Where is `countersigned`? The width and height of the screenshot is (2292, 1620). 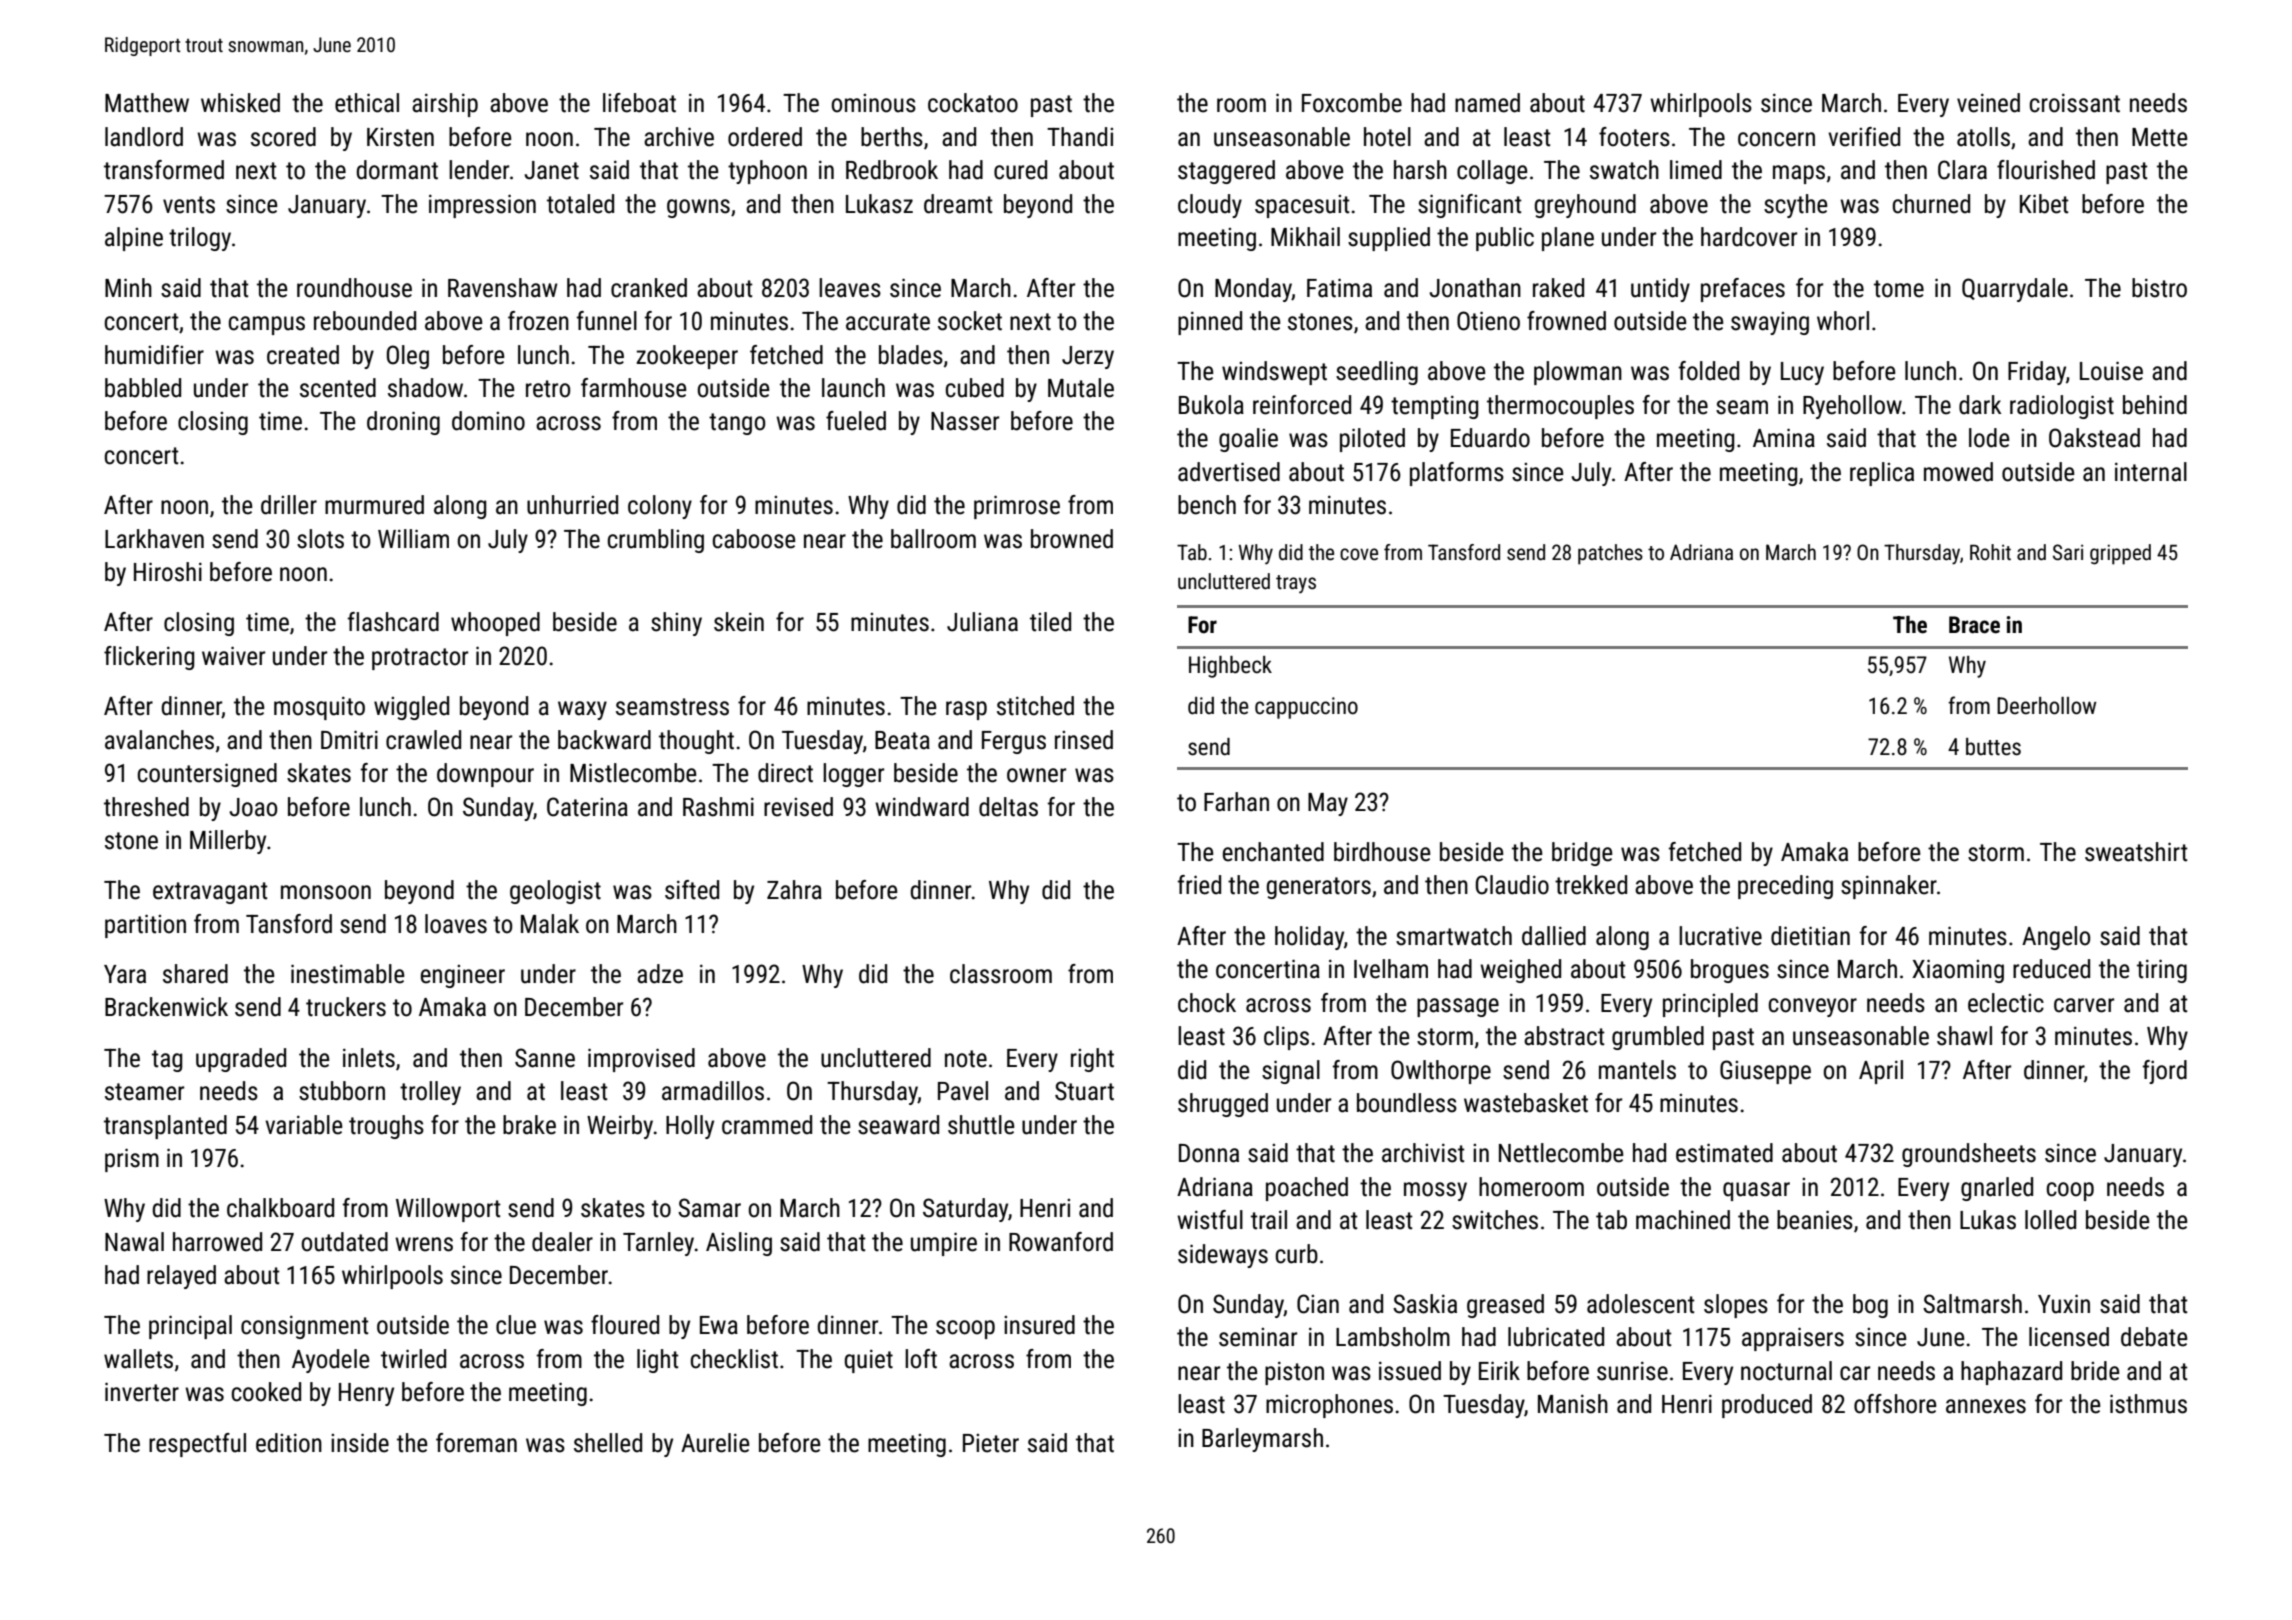
countersigned is located at coordinates (207, 775).
